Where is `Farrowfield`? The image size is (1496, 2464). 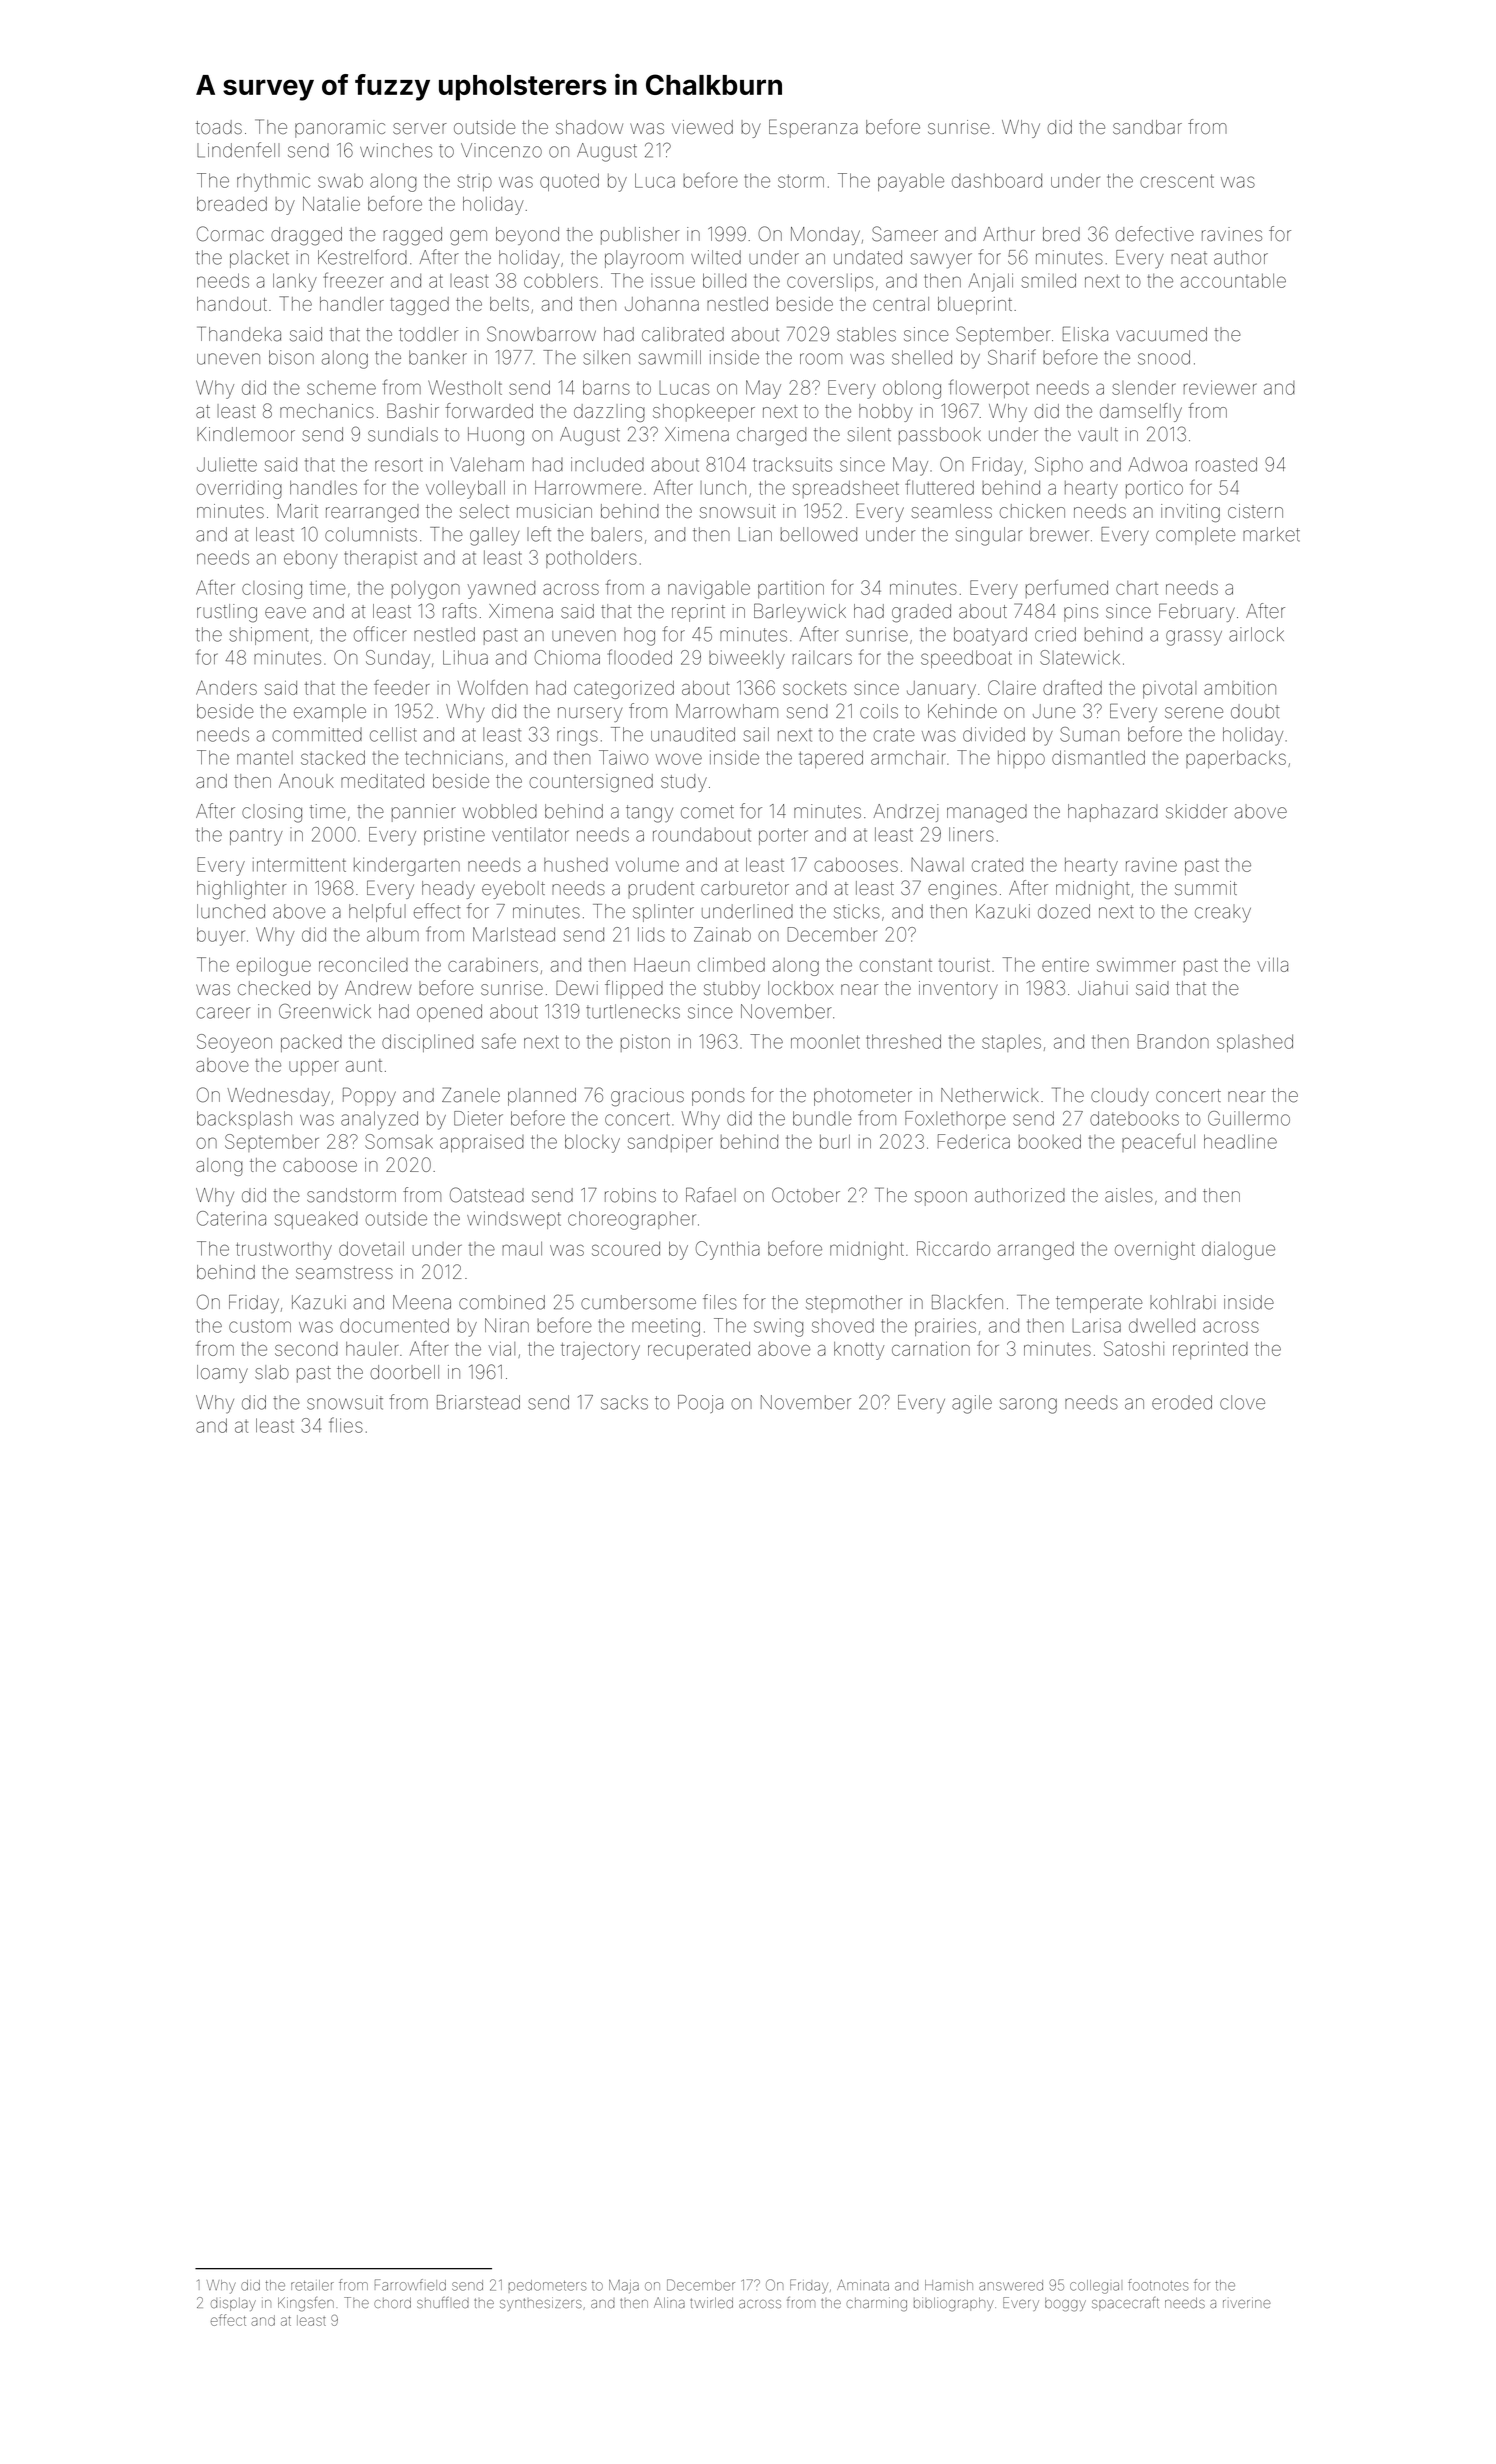 Farrowfield is located at coordinates (410, 2285).
